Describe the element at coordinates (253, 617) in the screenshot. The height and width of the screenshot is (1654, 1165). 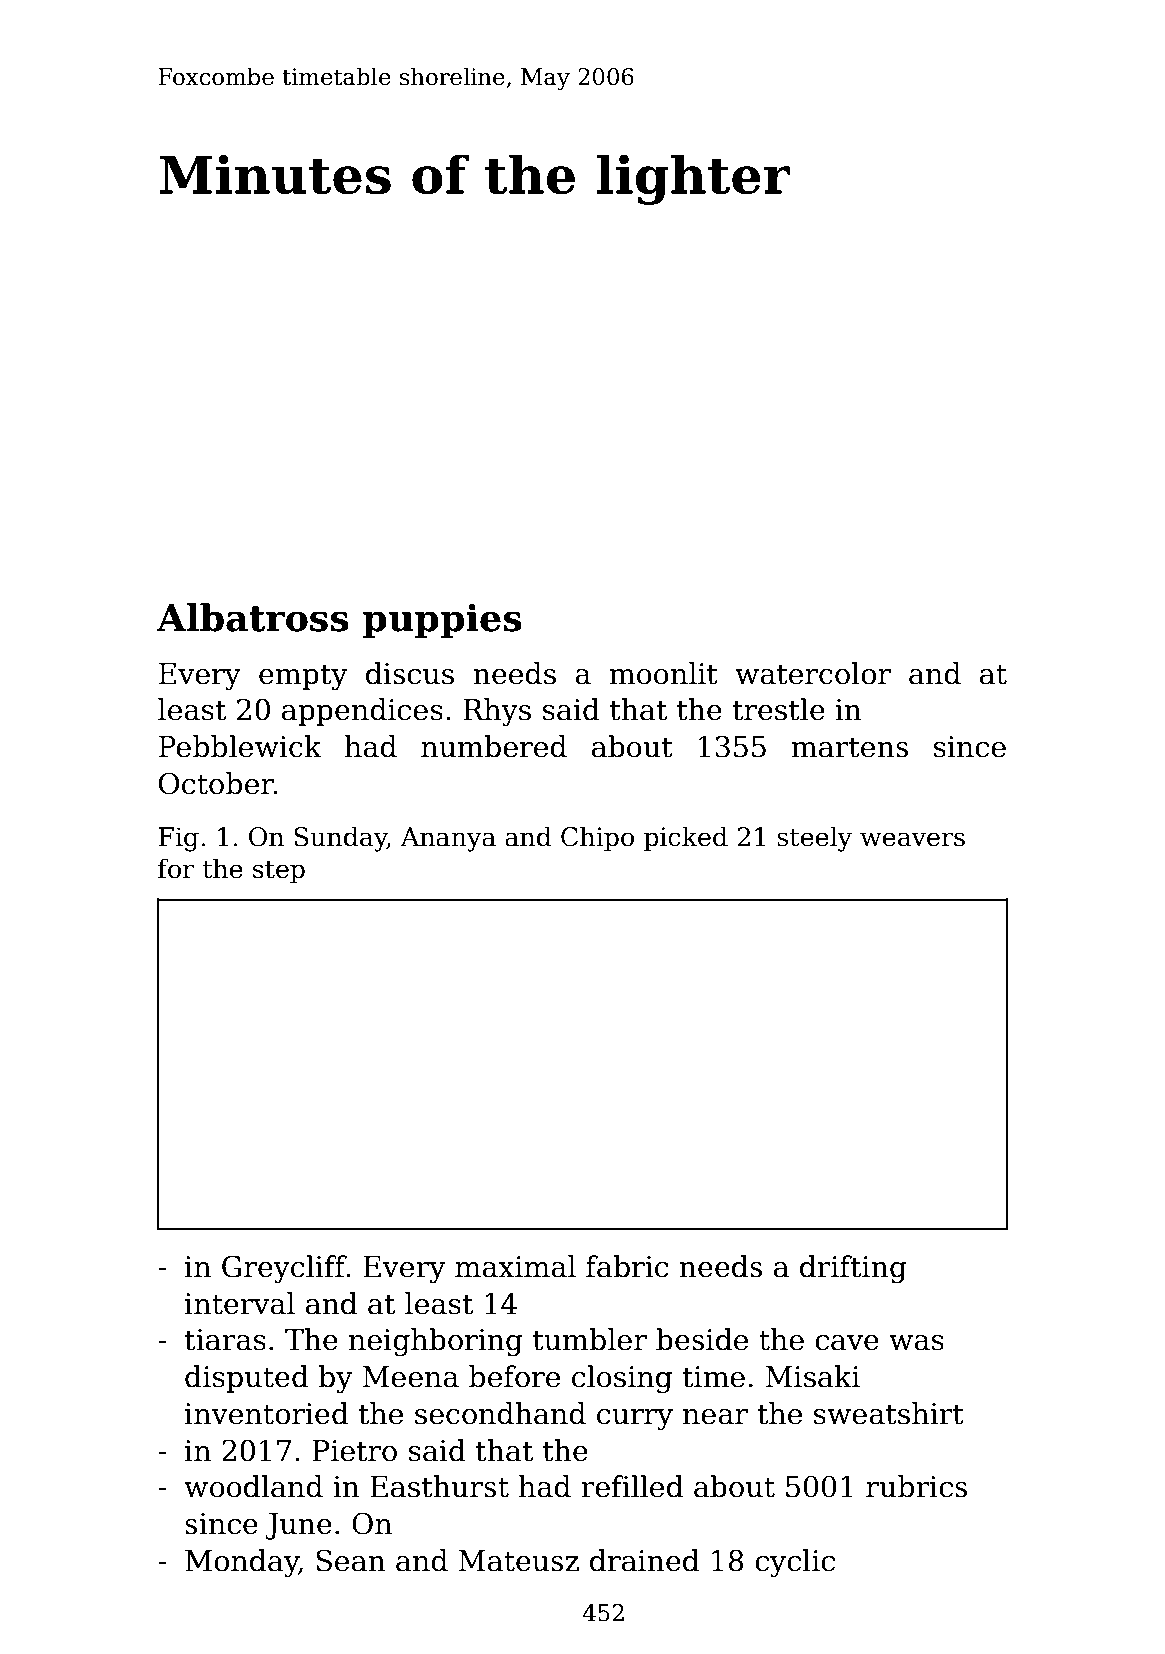
I see `Albatross` at that location.
